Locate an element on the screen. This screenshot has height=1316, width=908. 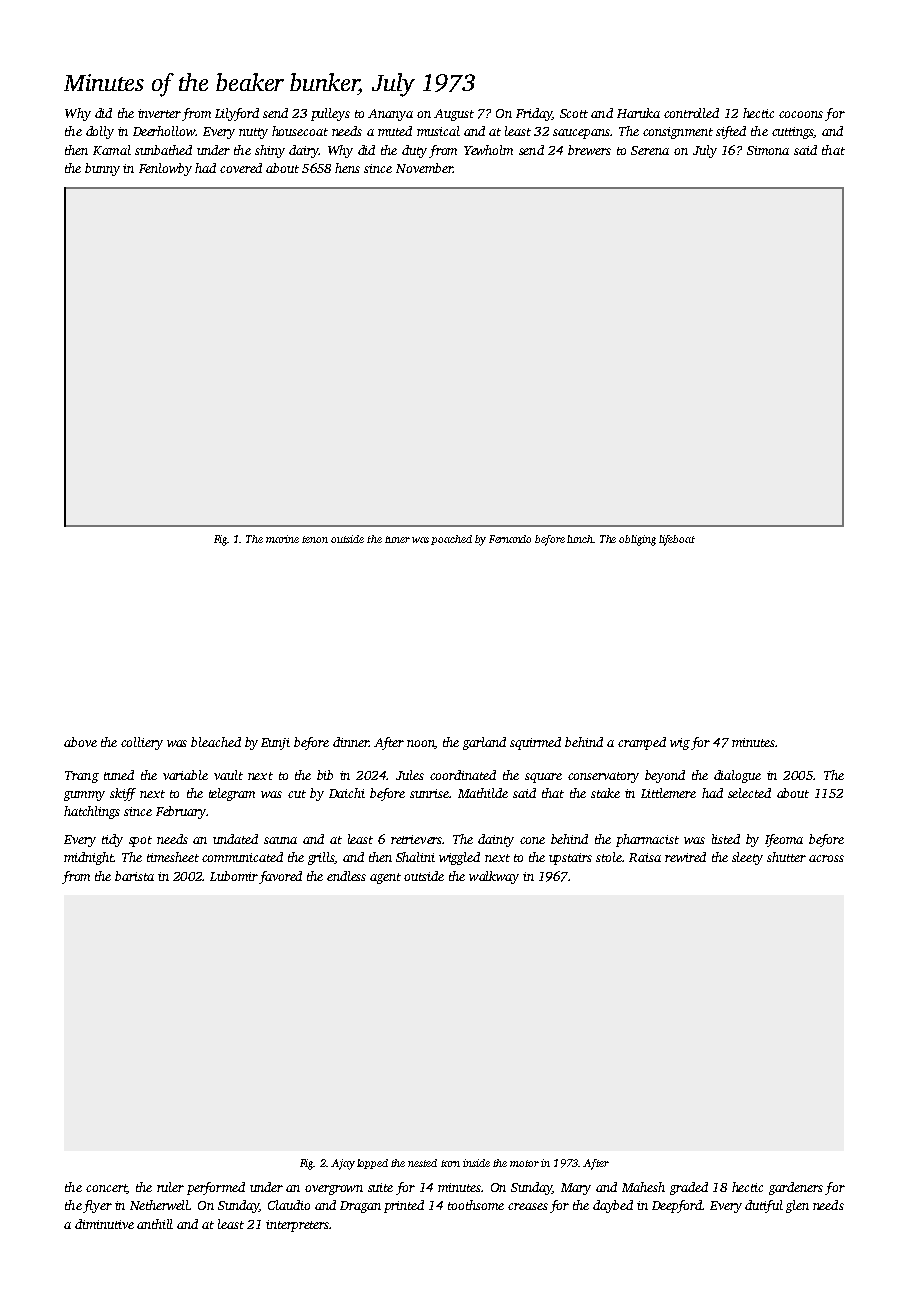
printed is located at coordinates (404, 1206).
